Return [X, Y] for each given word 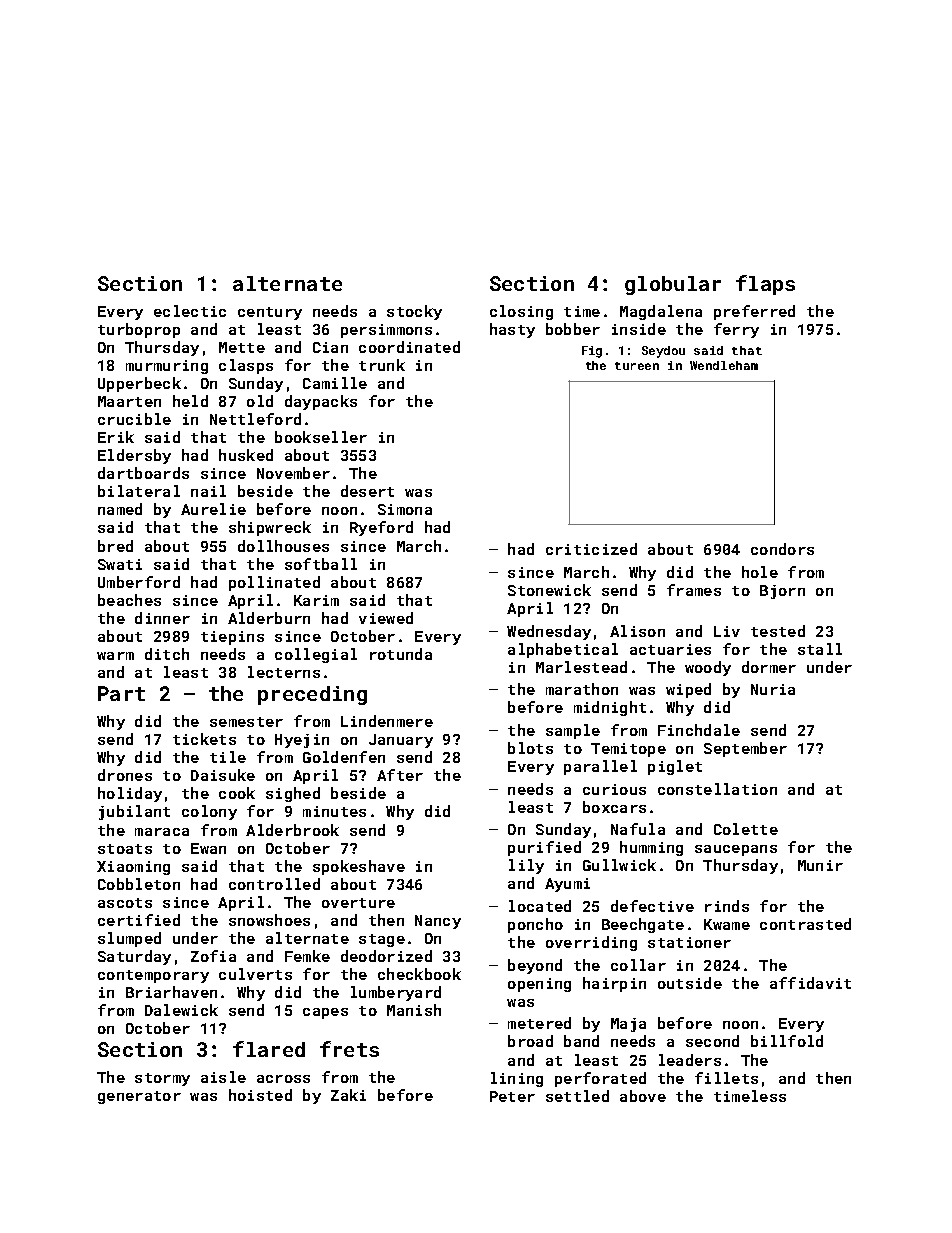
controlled [274, 884]
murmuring [167, 367]
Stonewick [549, 590]
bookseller [321, 437]
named [120, 509]
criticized [591, 549]
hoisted [260, 1095]
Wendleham [724, 365]
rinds [727, 906]
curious [614, 789]
